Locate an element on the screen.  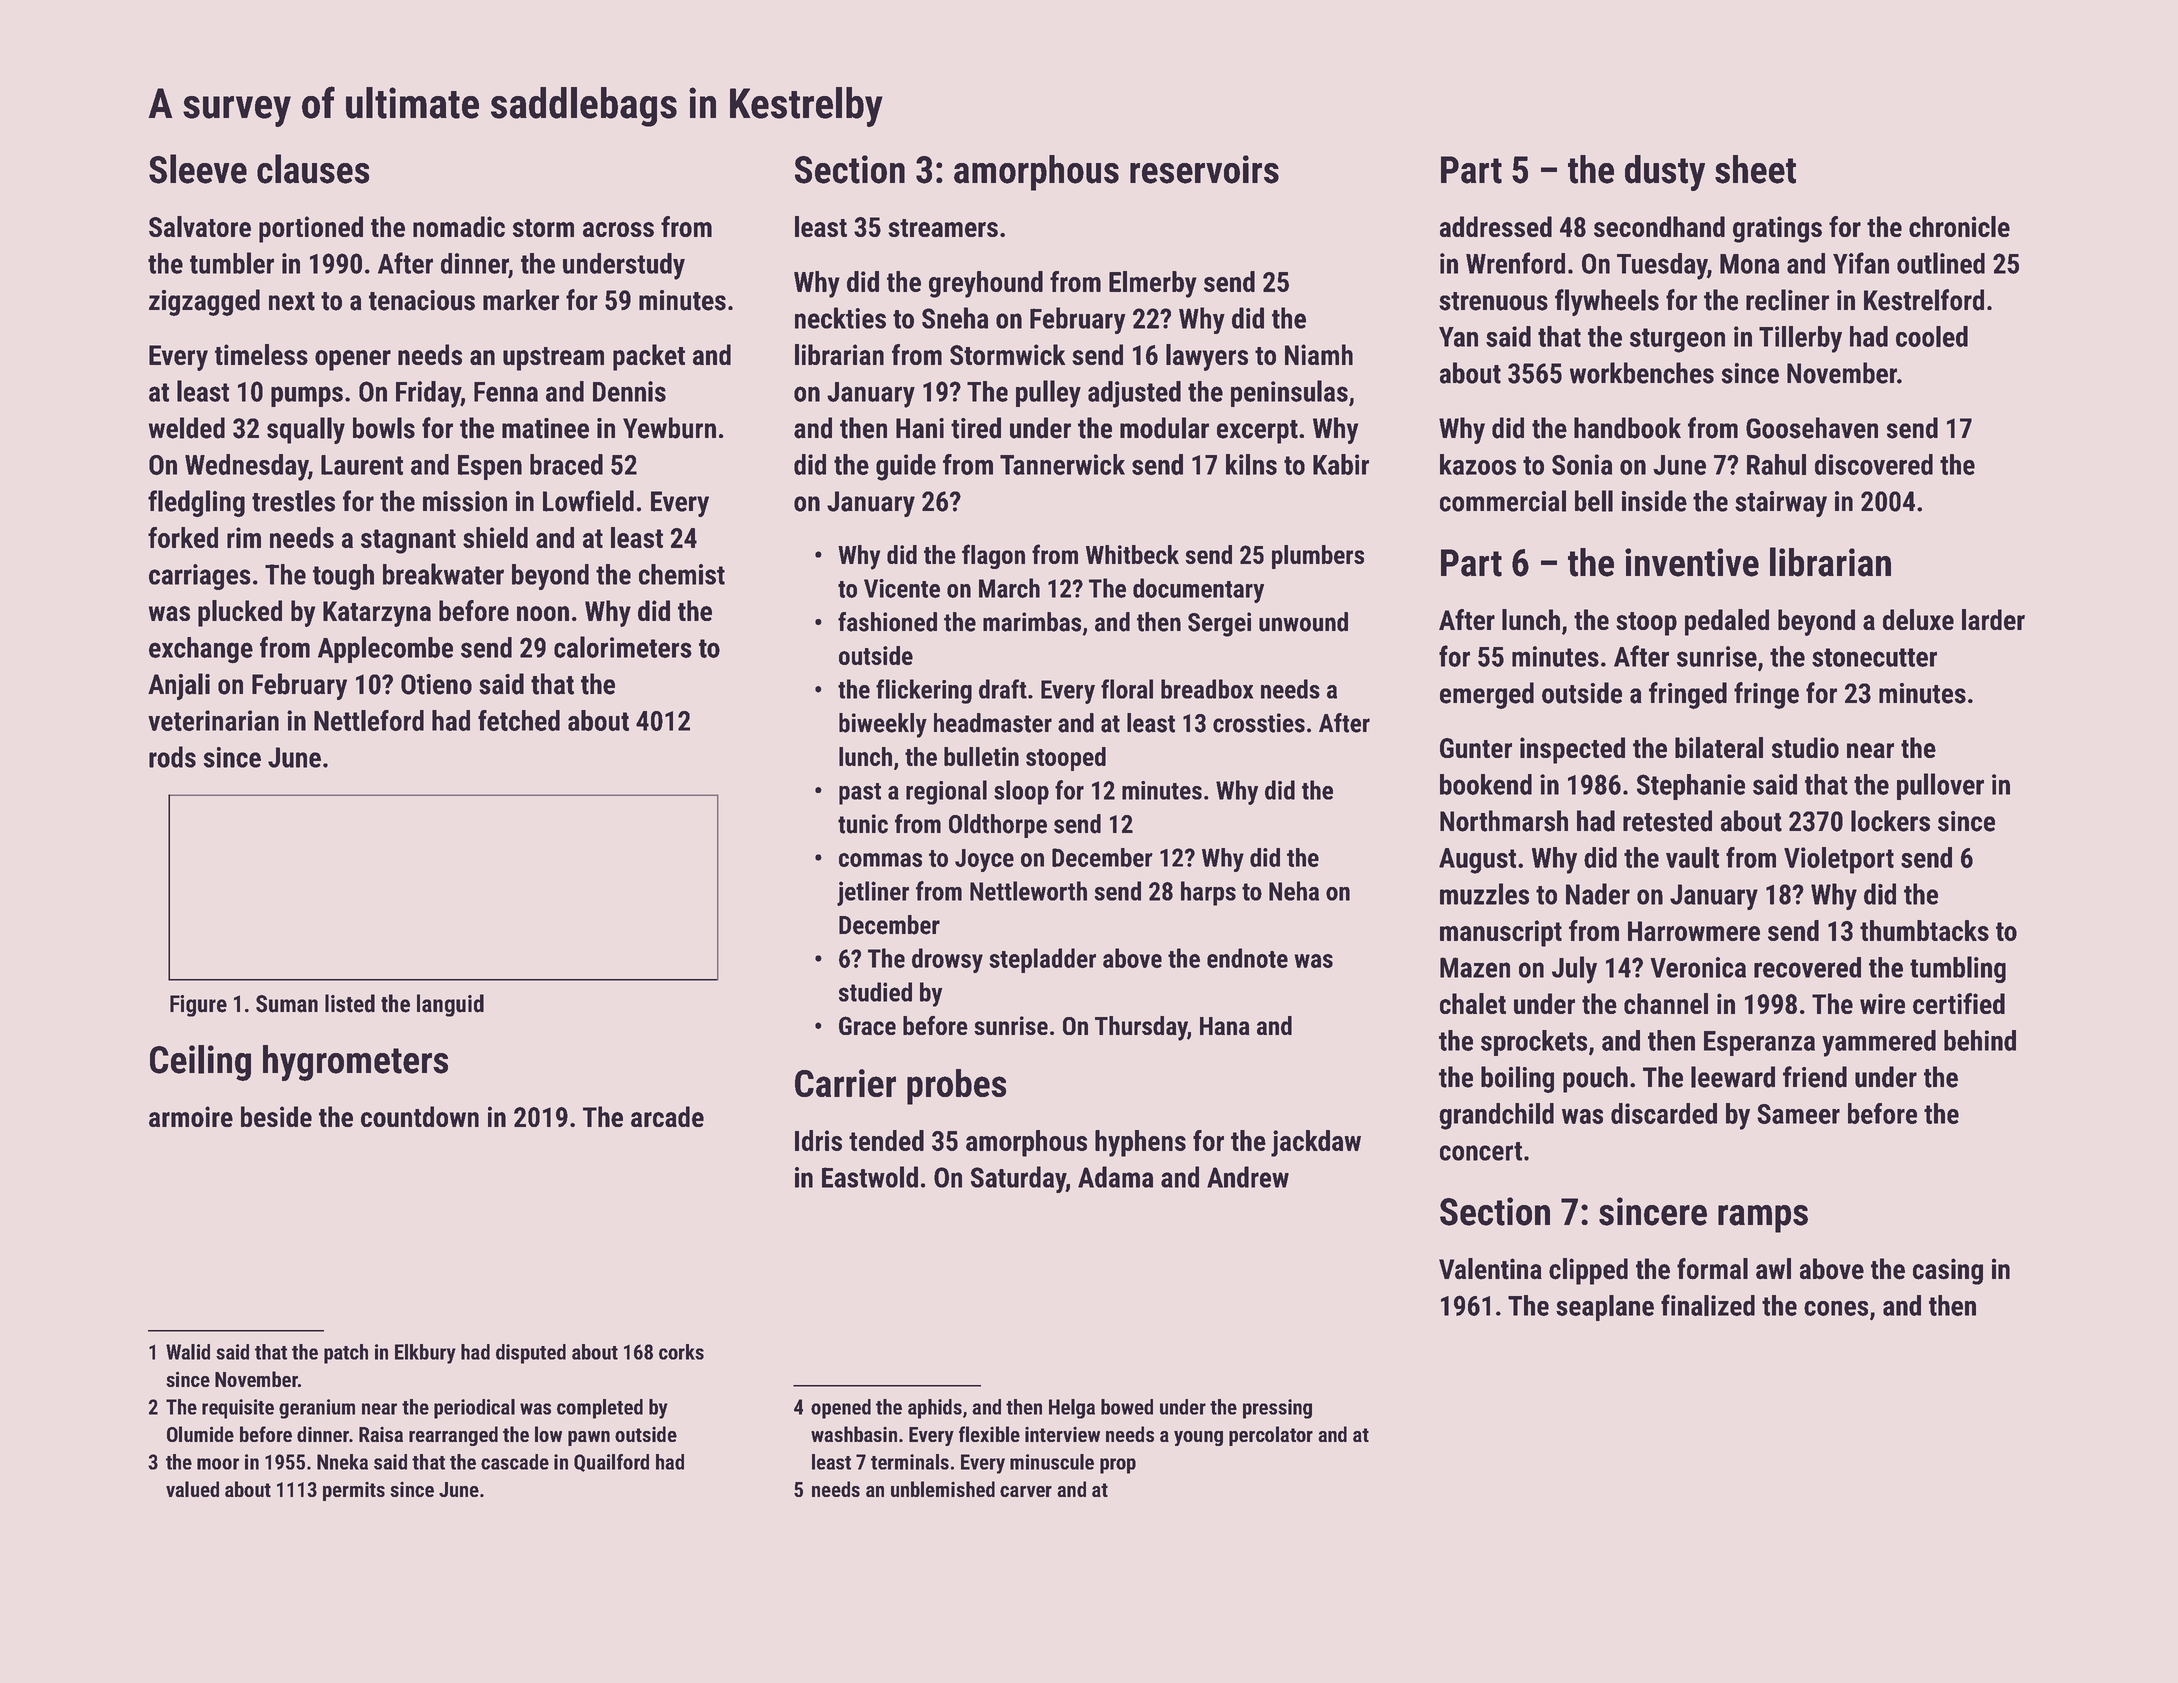
valued is located at coordinates (192, 1489).
